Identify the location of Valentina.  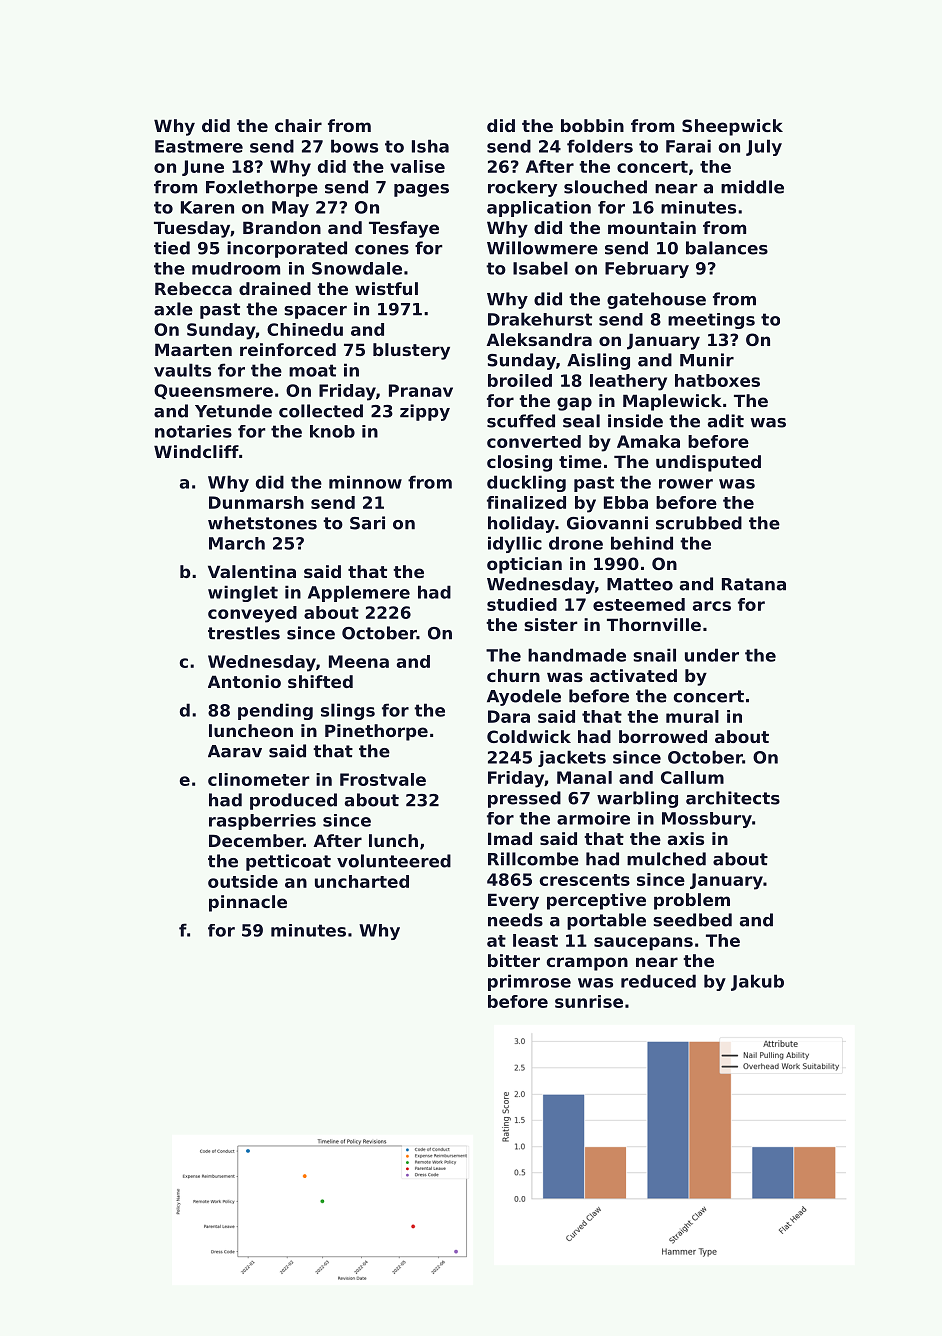
(252, 571).
